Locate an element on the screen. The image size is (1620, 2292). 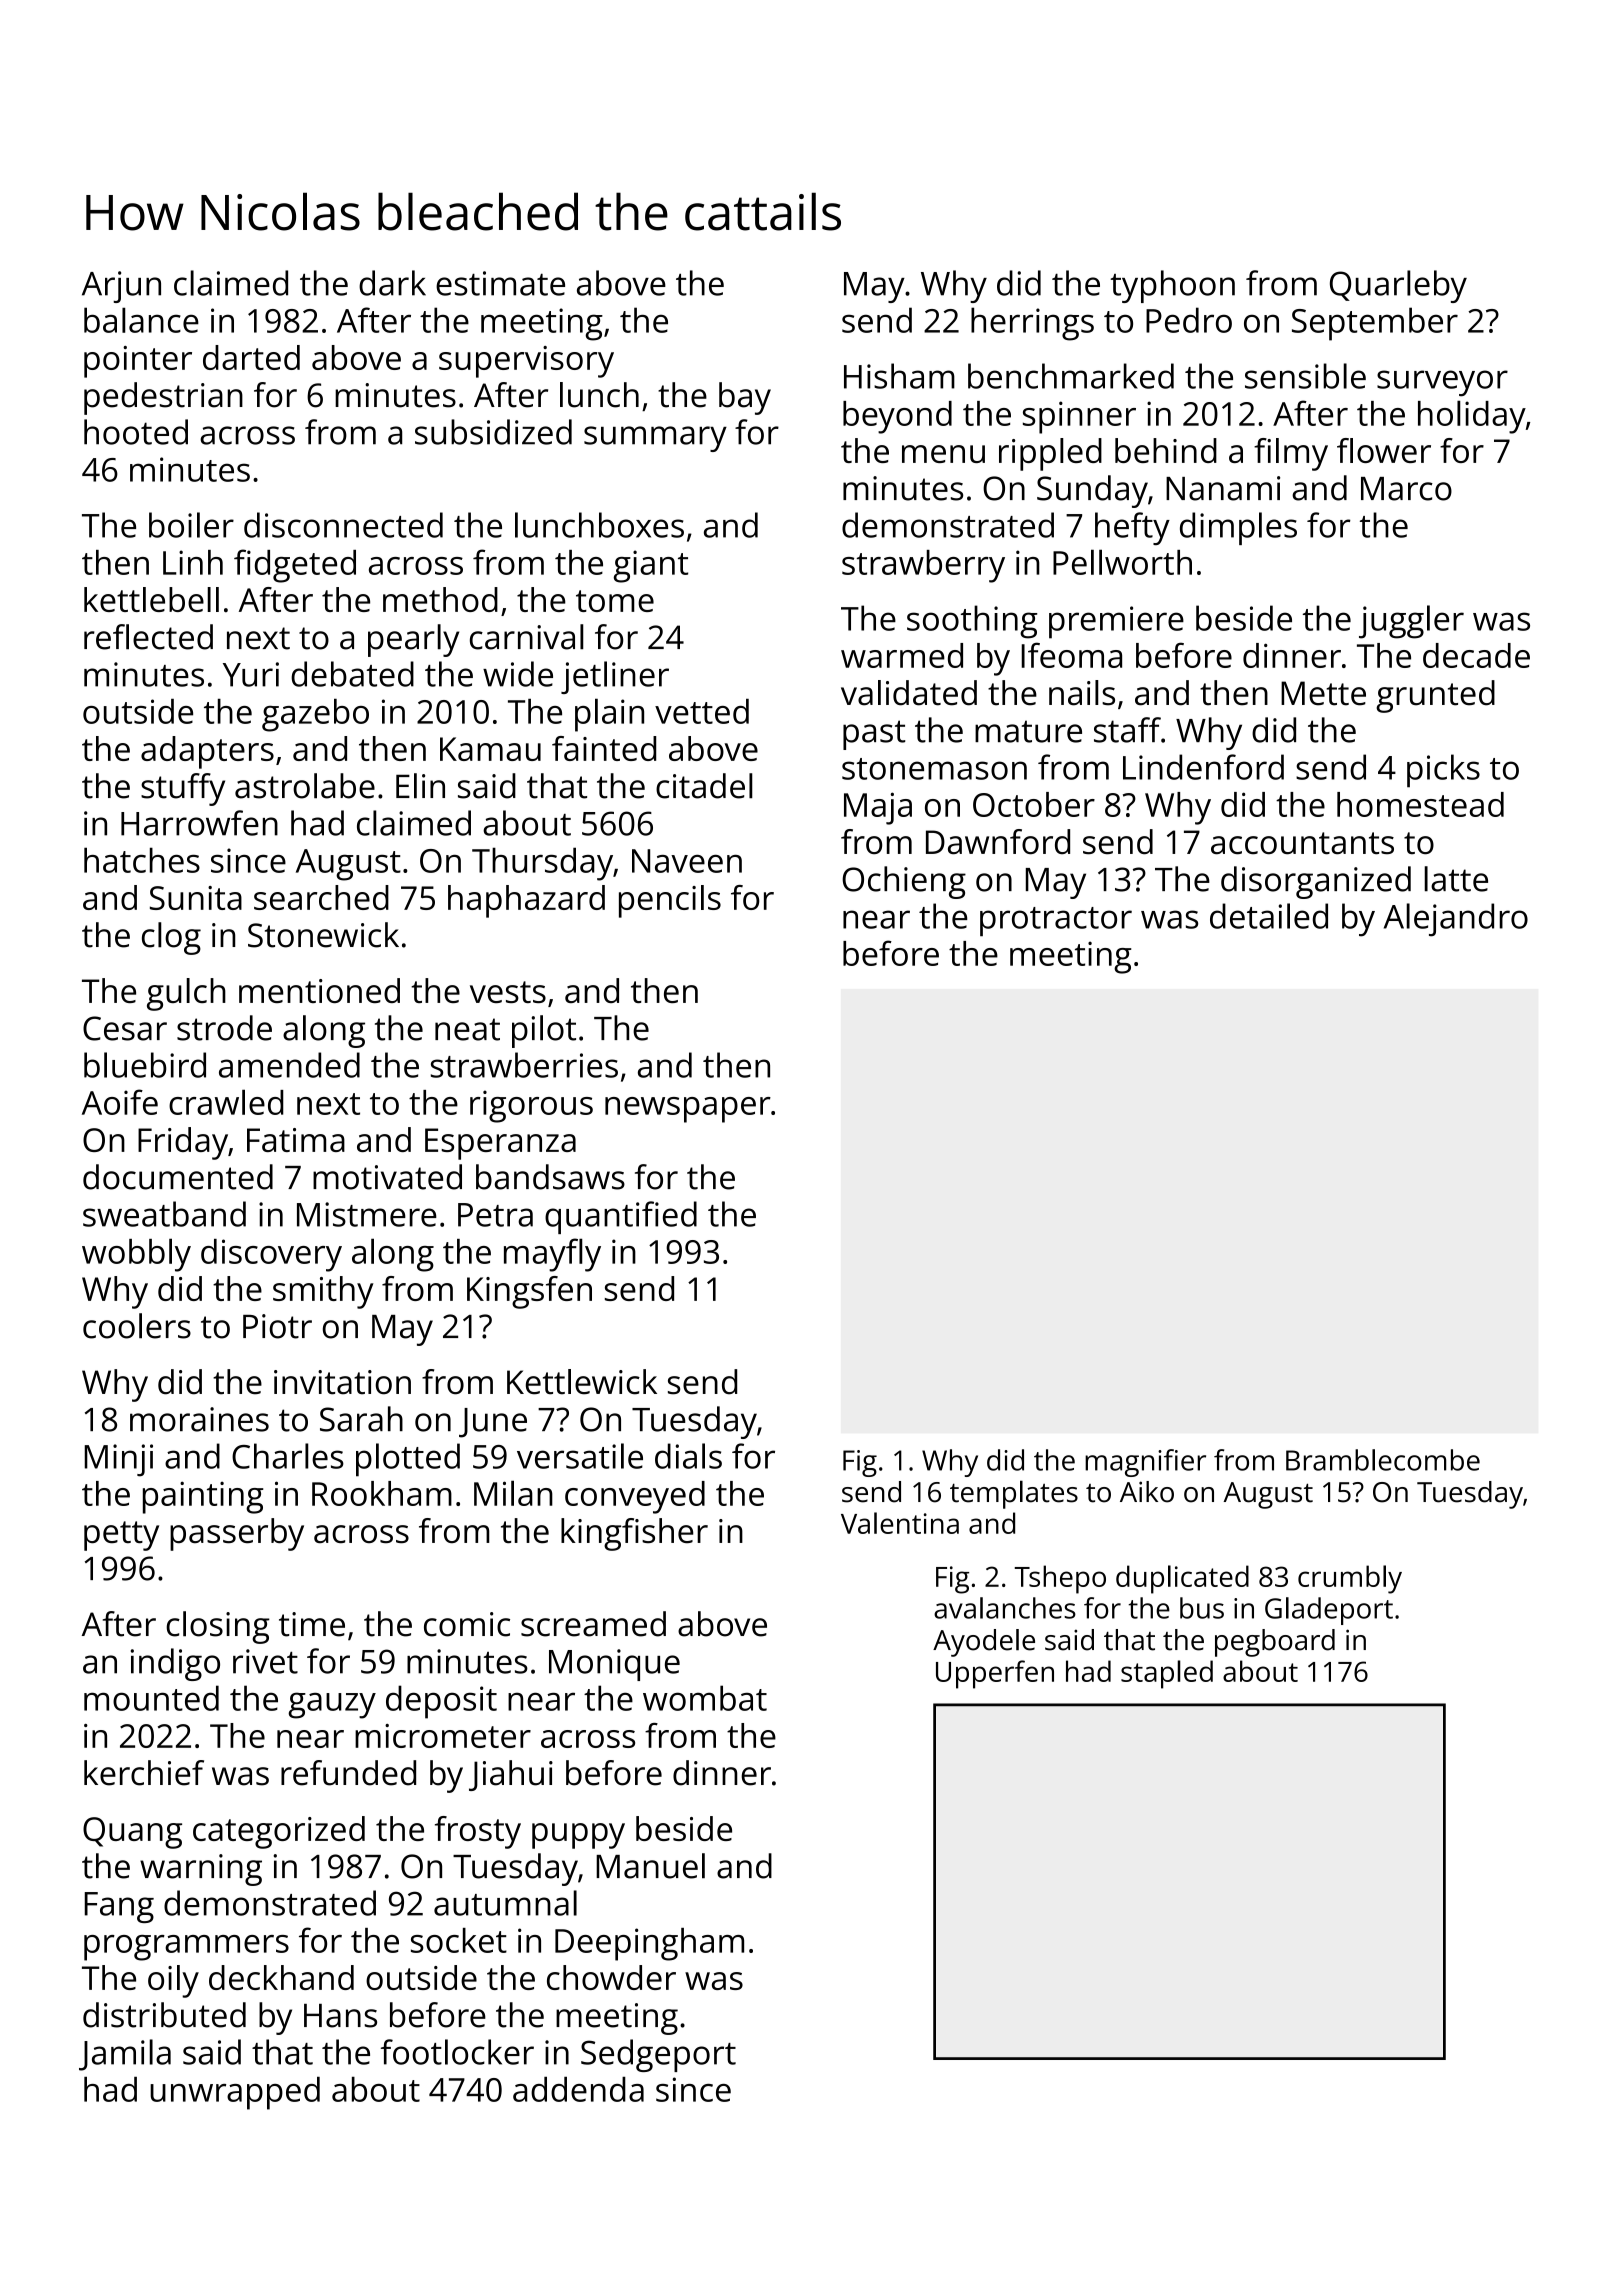
herrings is located at coordinates (1032, 324).
